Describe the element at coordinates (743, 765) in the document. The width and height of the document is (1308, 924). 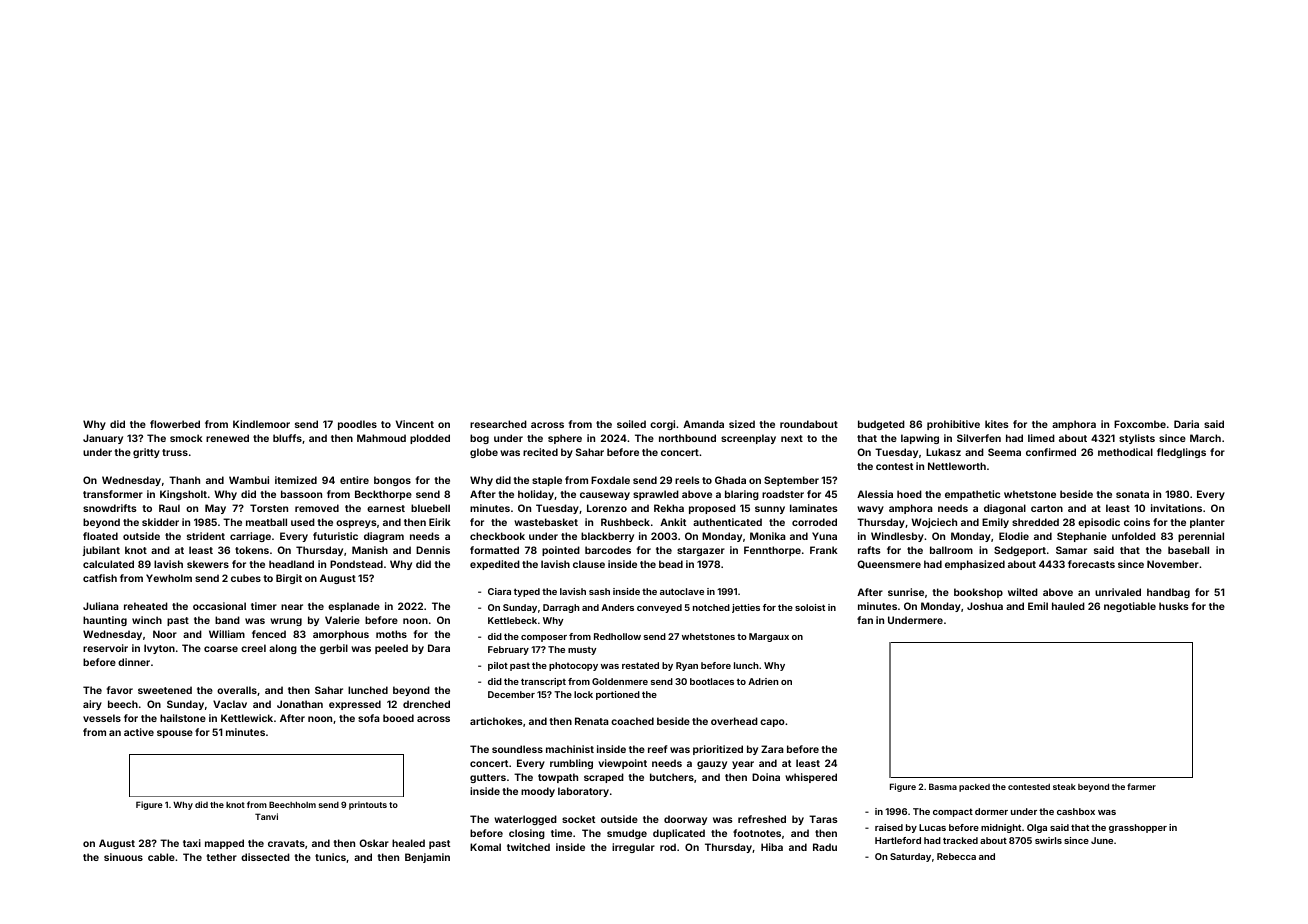
I see `year` at that location.
